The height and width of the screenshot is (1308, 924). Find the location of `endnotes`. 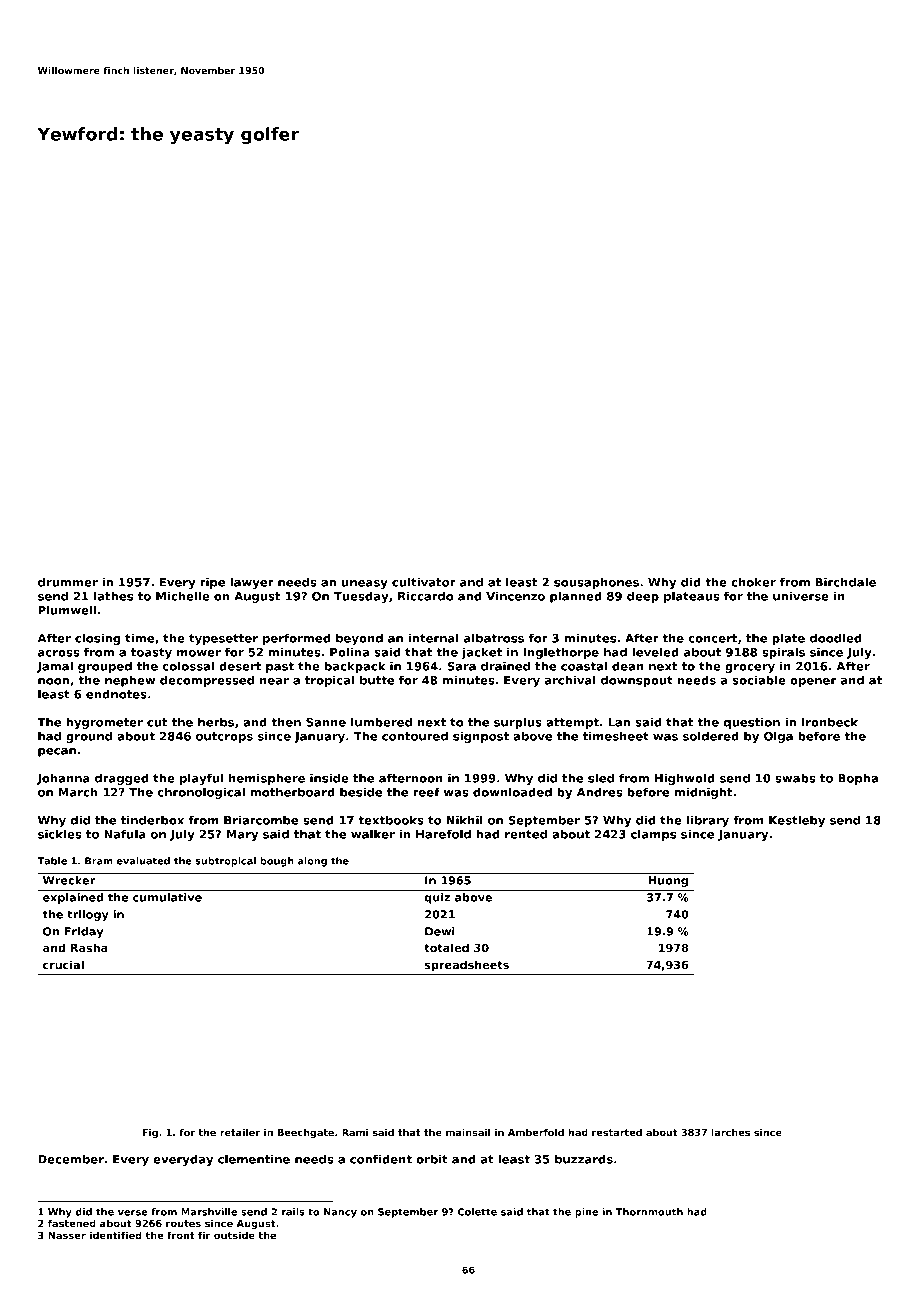

endnotes is located at coordinates (116, 694).
